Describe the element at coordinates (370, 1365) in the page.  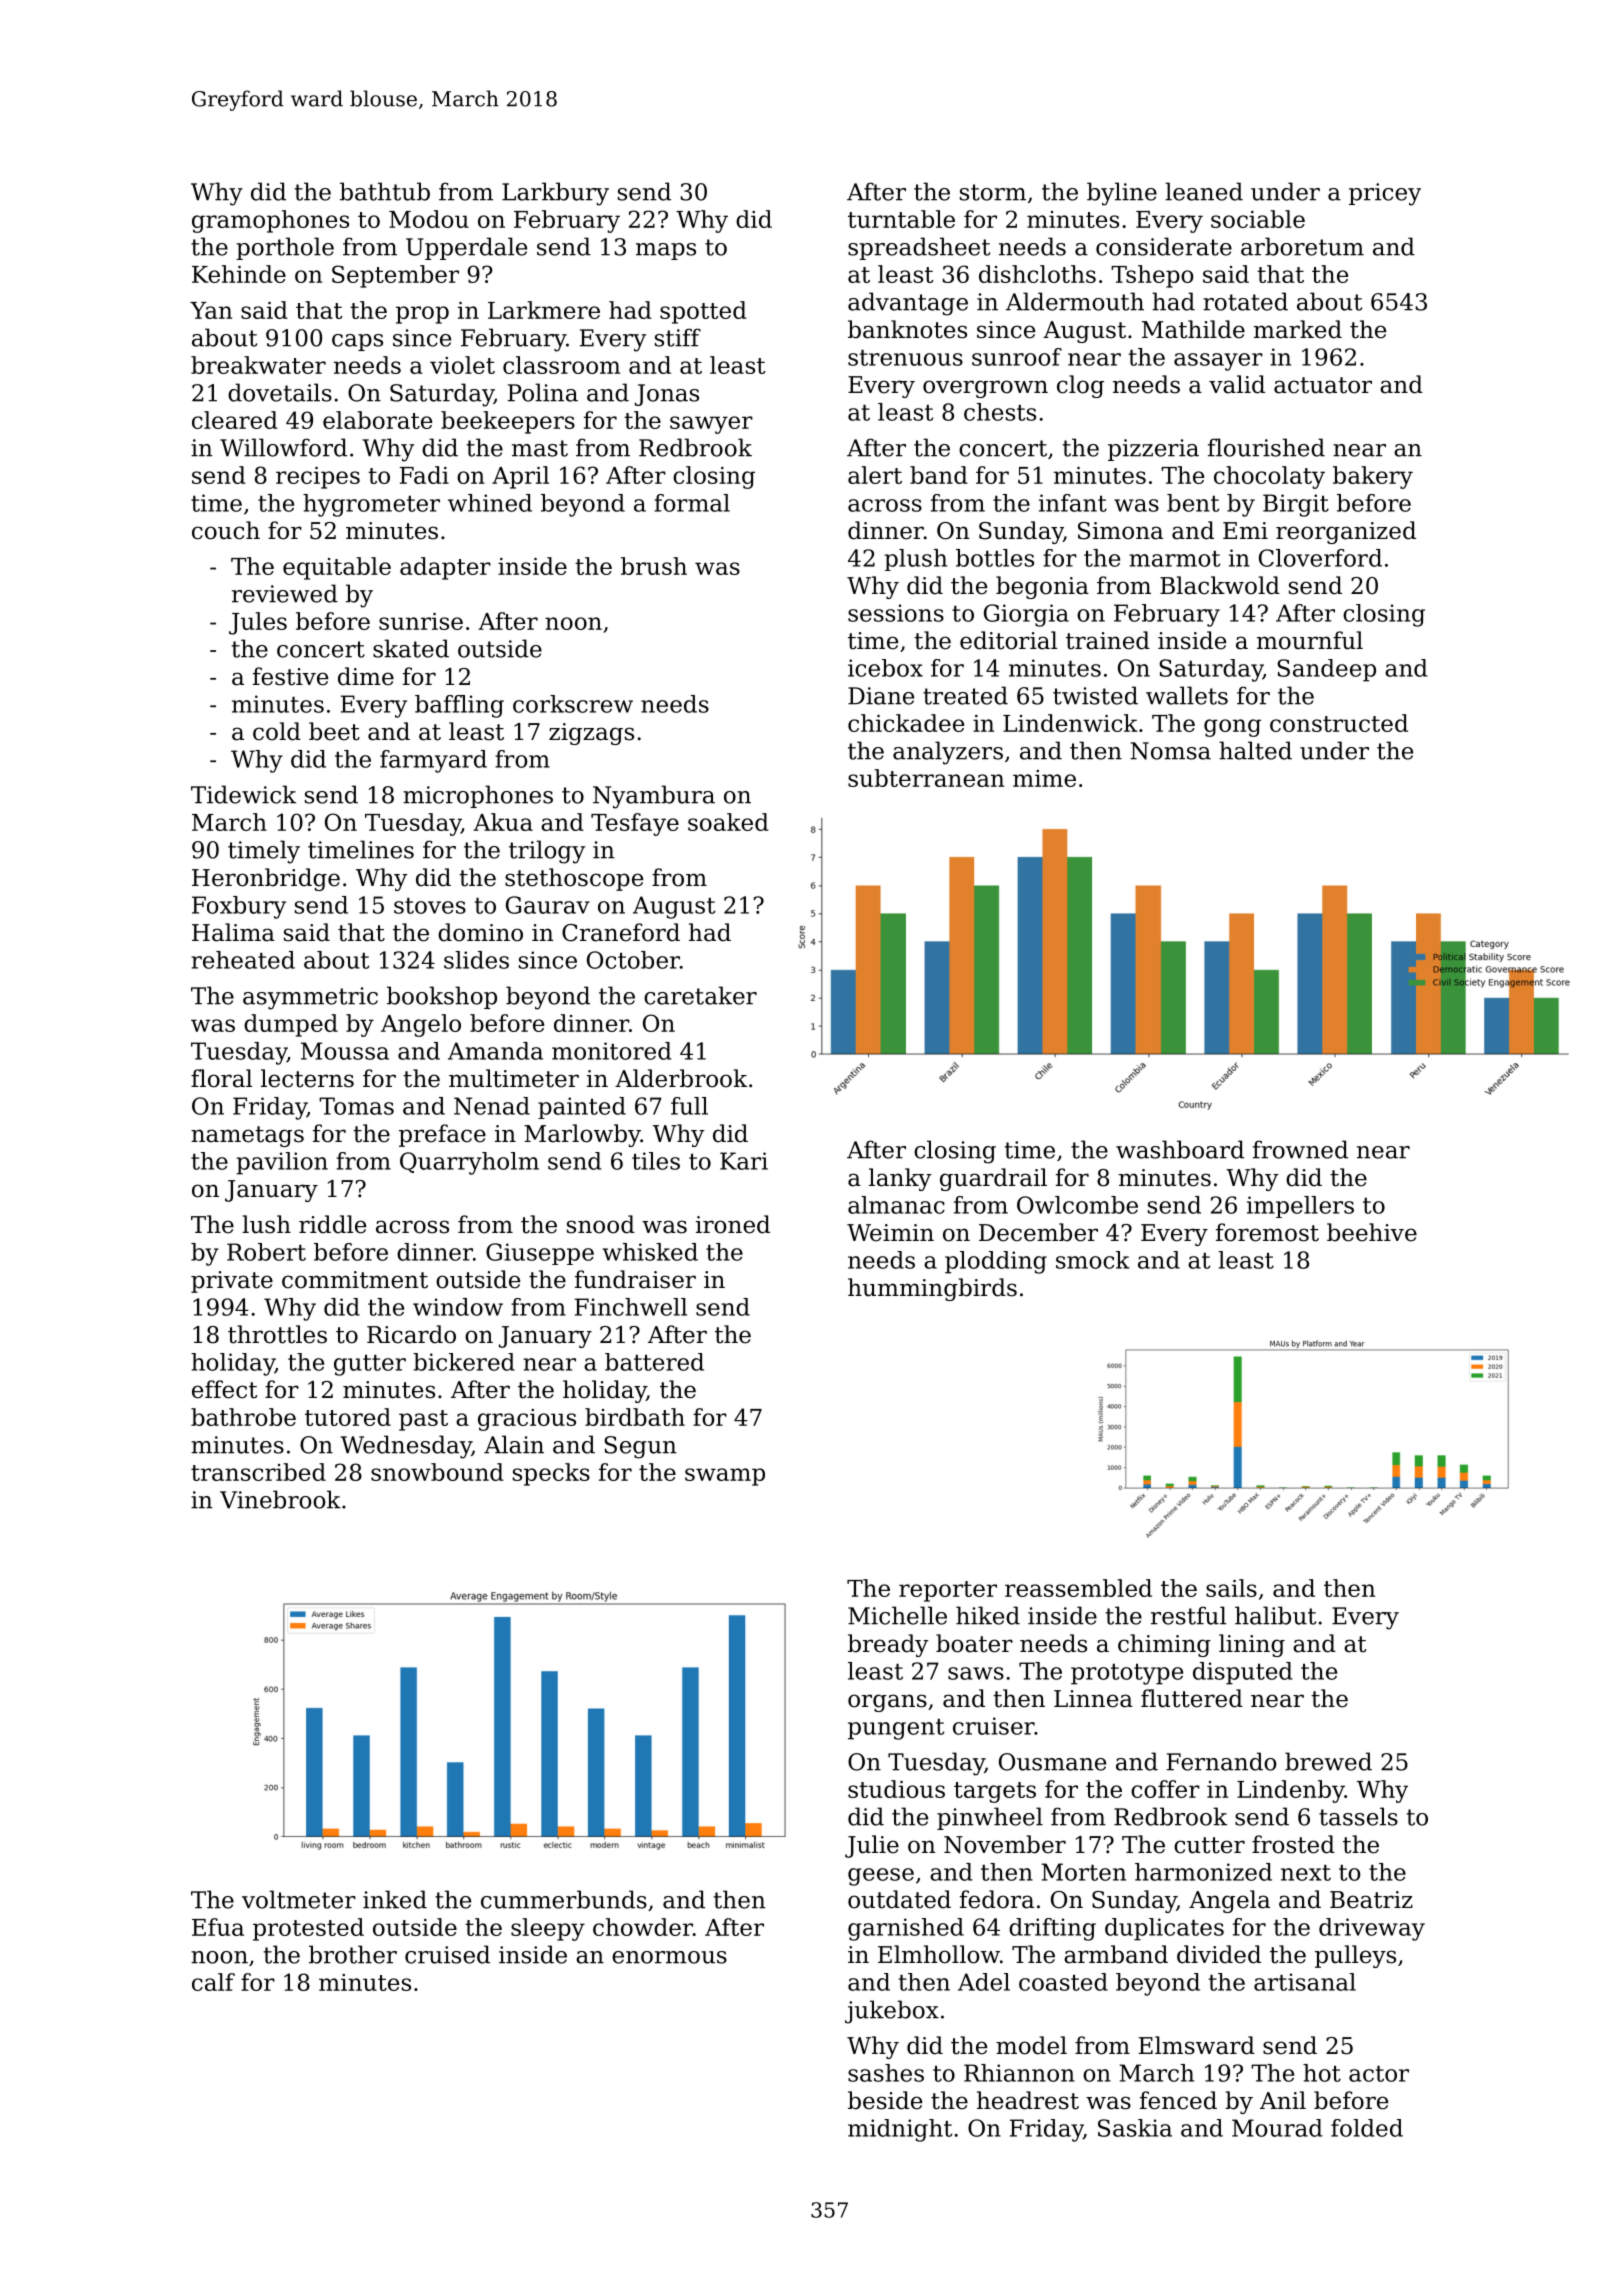
I see `gutter` at that location.
